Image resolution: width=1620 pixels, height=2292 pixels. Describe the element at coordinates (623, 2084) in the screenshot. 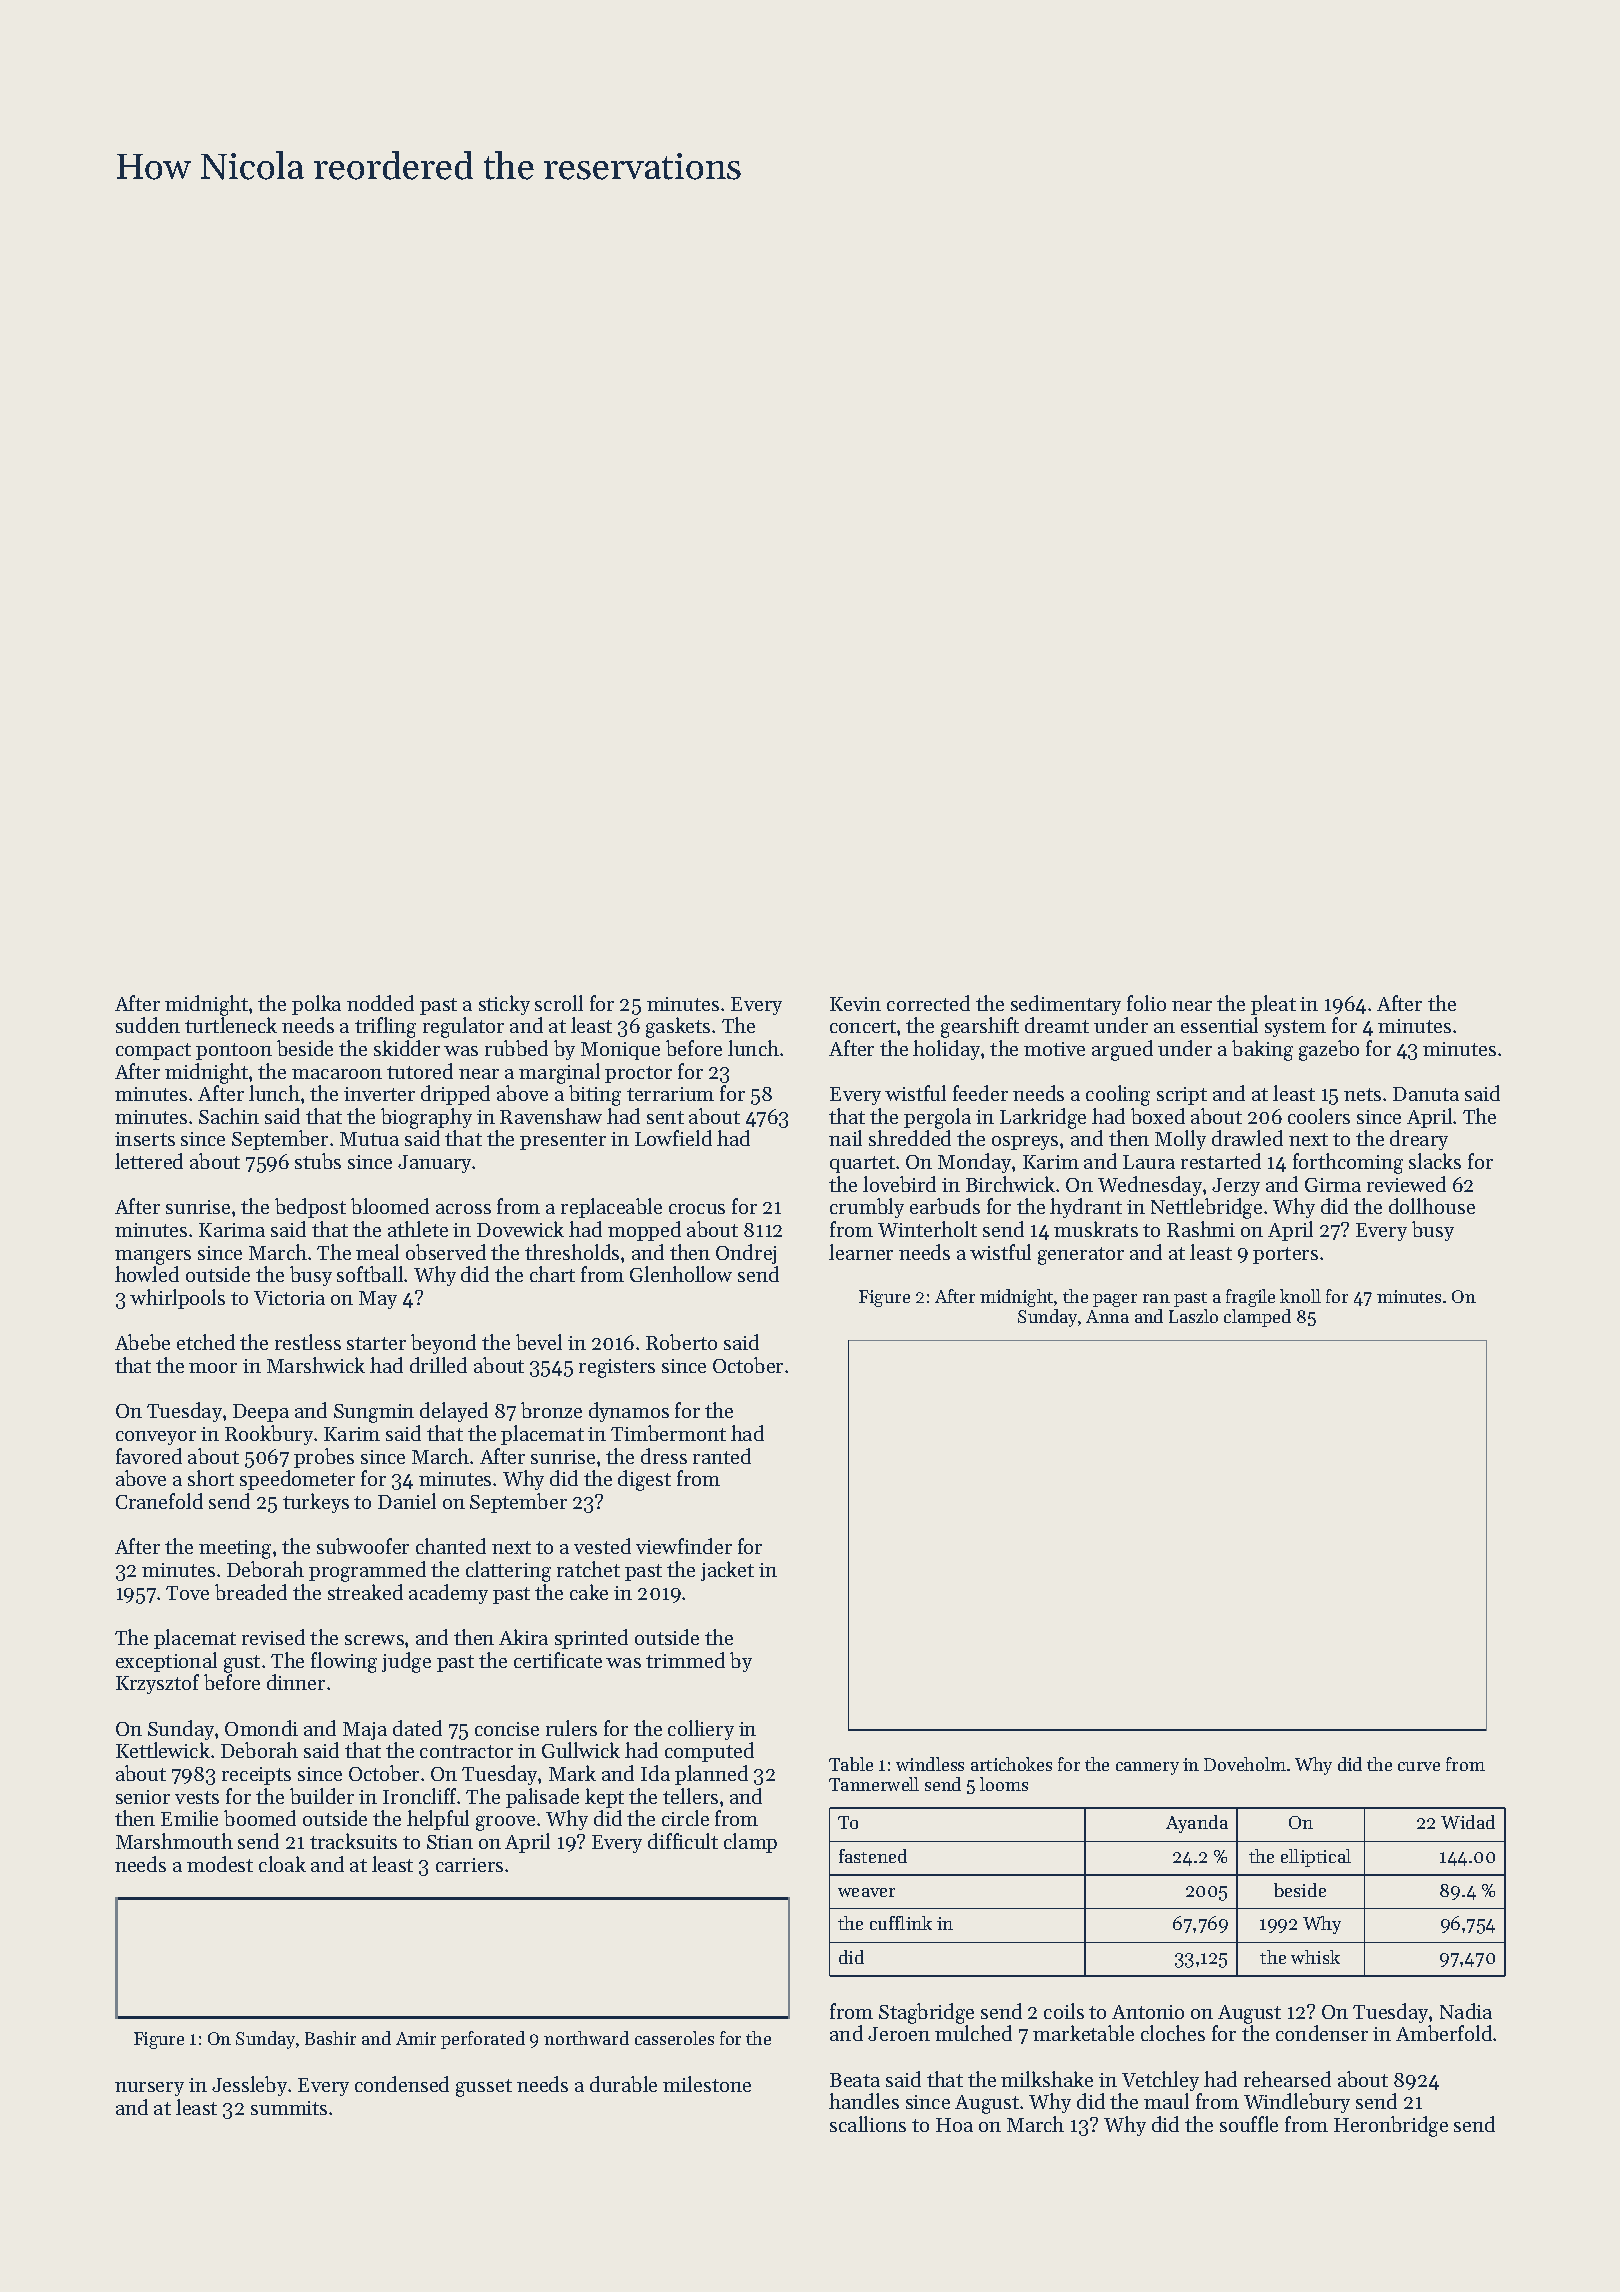

I see `durable` at that location.
